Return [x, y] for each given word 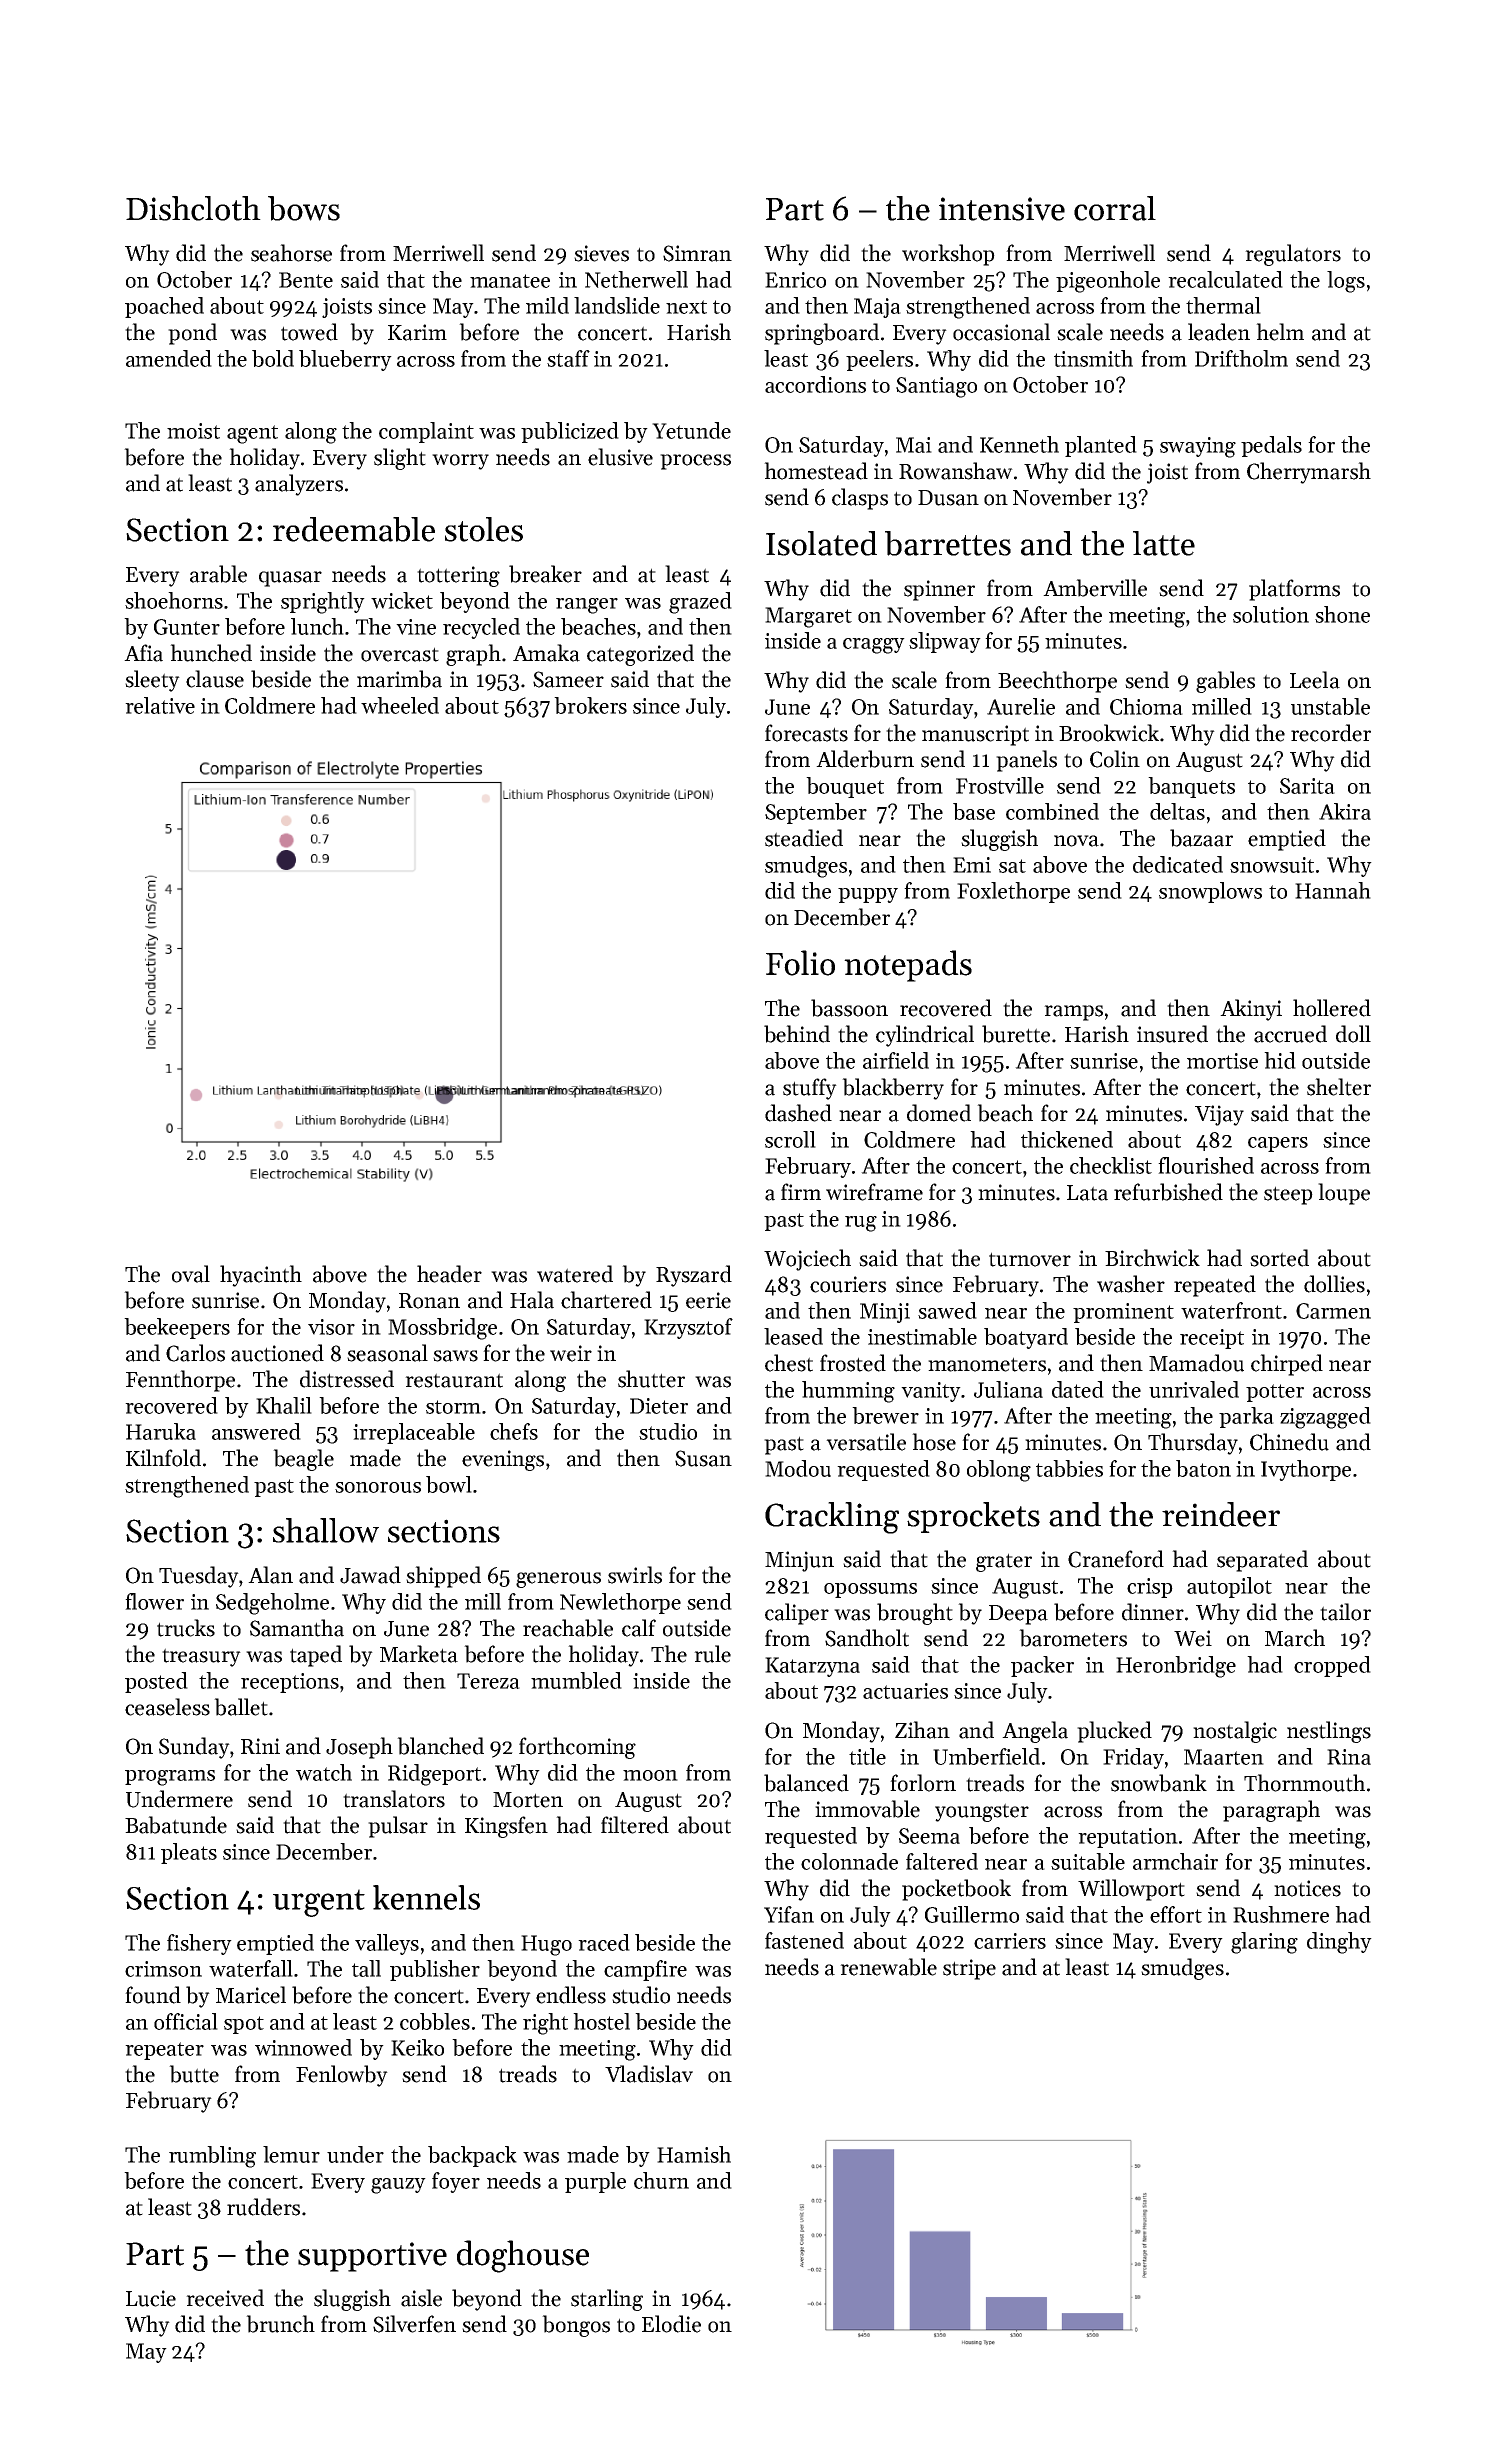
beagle [303, 1460]
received [225, 2298]
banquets [1191, 787]
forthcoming [577, 1748]
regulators [1293, 255]
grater [1004, 1562]
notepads [908, 966]
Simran [697, 253]
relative [160, 705]
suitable [1088, 1861]
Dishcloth [193, 208]
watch [324, 1772]
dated [1078, 1389]
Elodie [671, 2324]
